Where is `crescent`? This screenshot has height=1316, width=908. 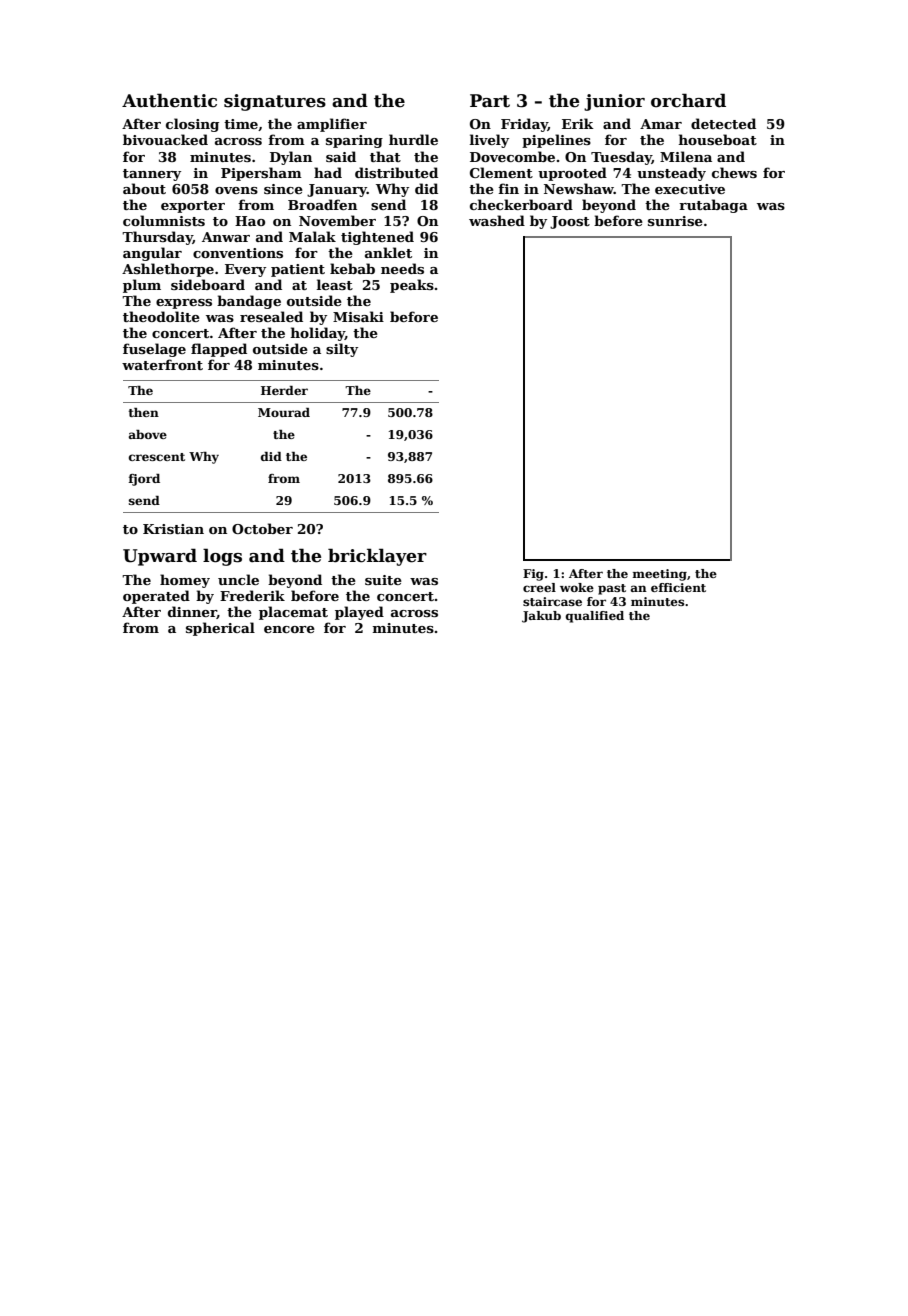 crescent is located at coordinates (157, 457).
